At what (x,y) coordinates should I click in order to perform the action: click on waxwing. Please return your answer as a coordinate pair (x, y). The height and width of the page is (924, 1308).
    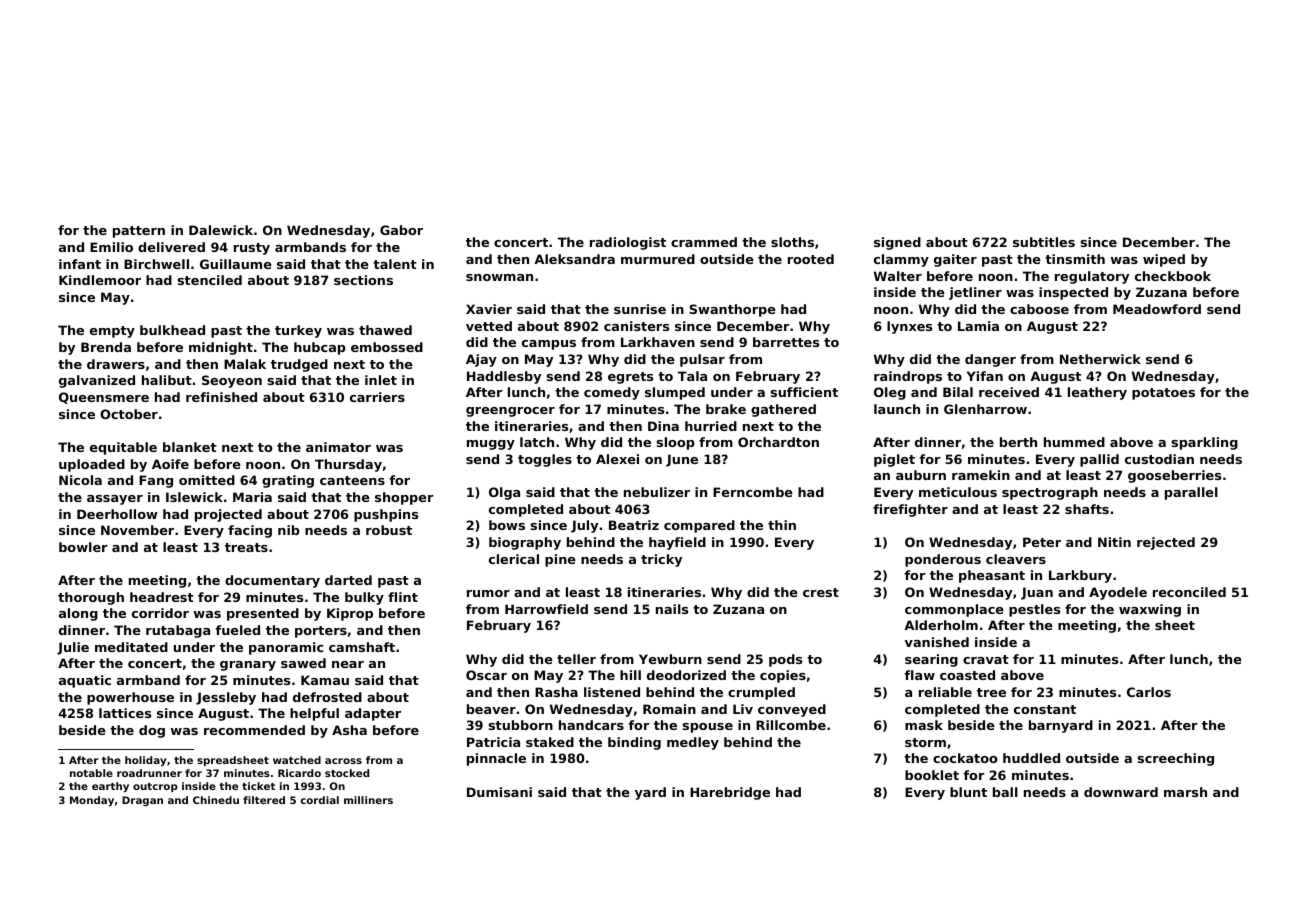
    Looking at the image, I should click on (1150, 610).
